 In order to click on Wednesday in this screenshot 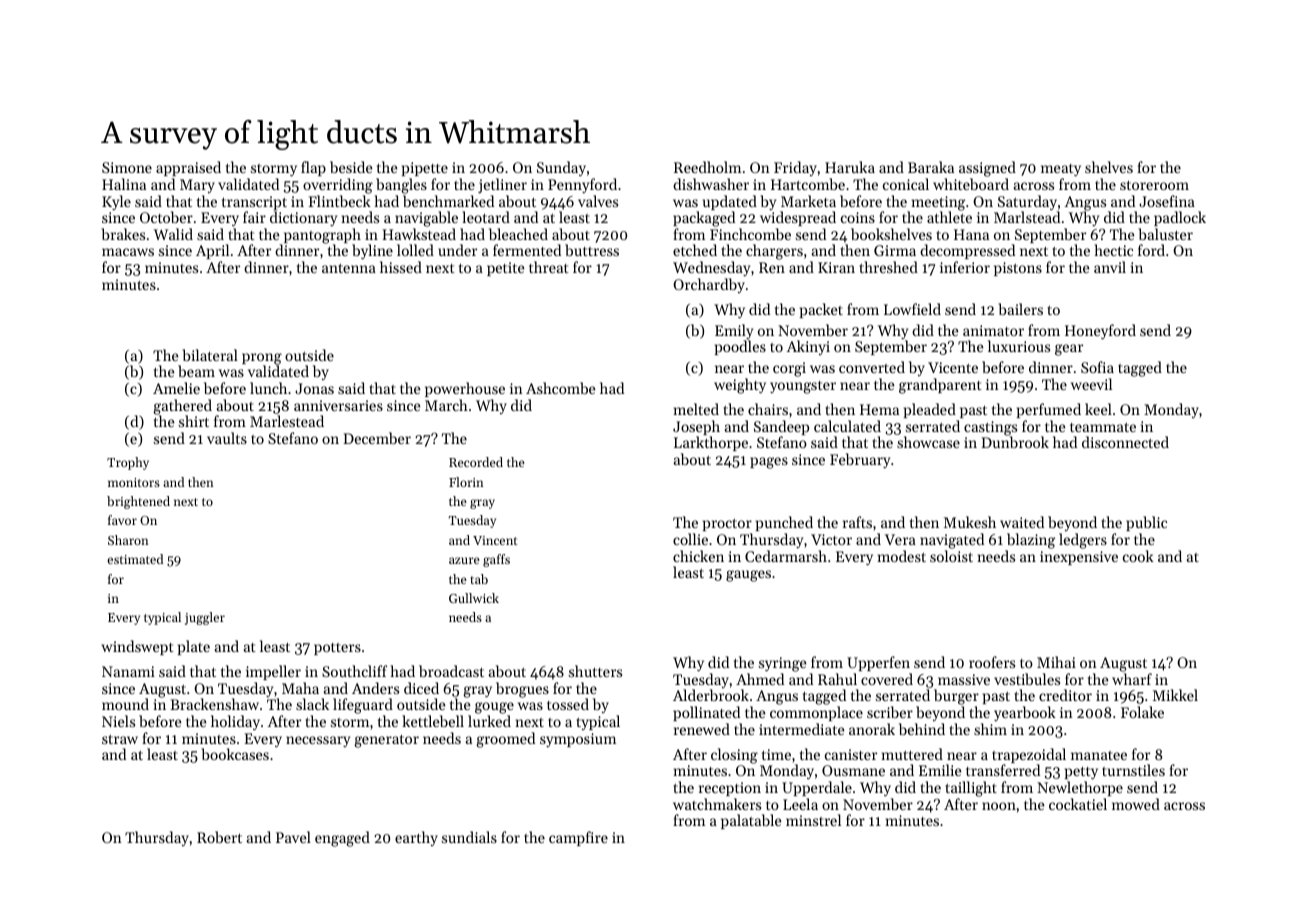, I will do `click(711, 268)`.
